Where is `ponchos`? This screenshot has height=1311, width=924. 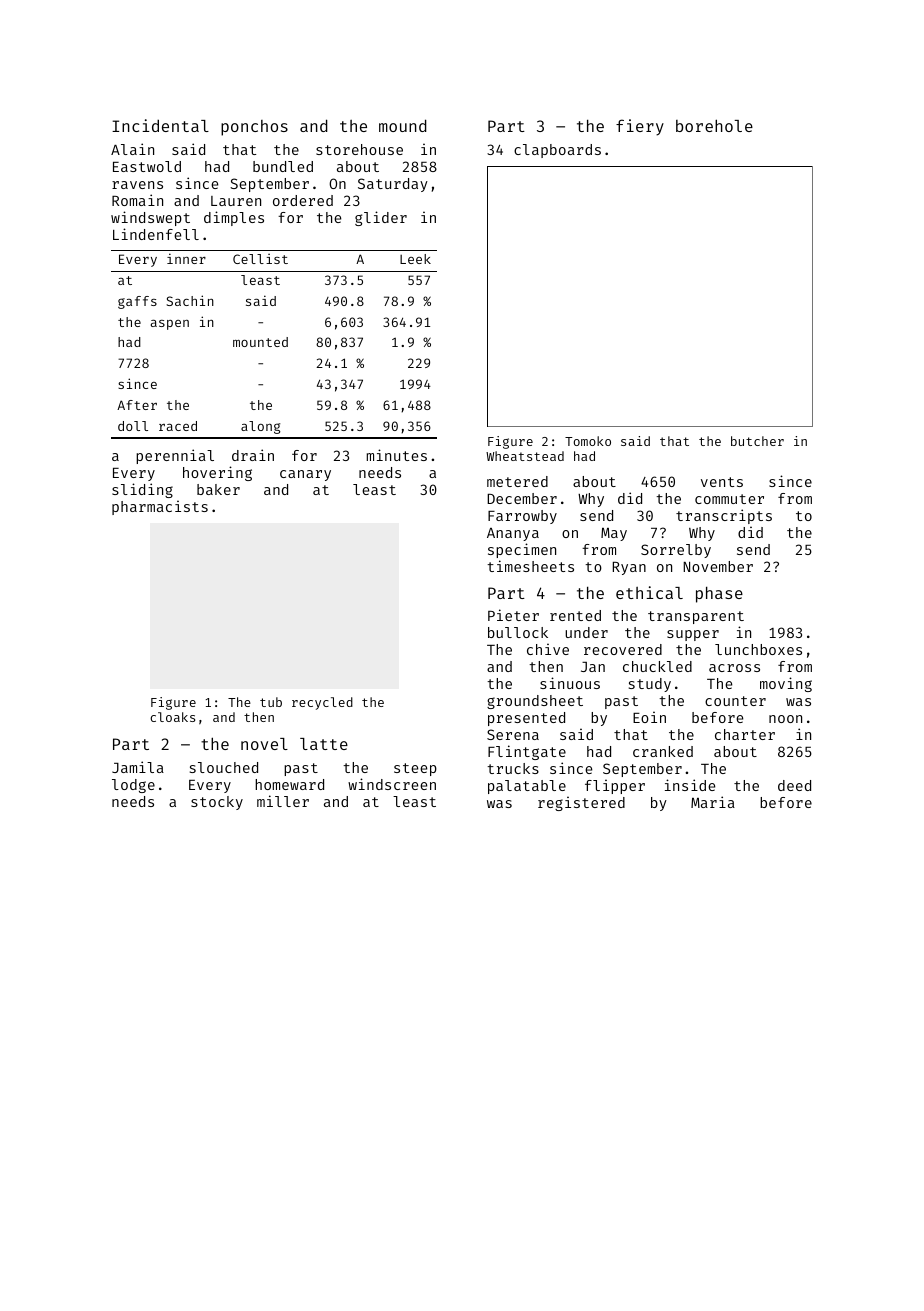
ponchos is located at coordinates (254, 128).
